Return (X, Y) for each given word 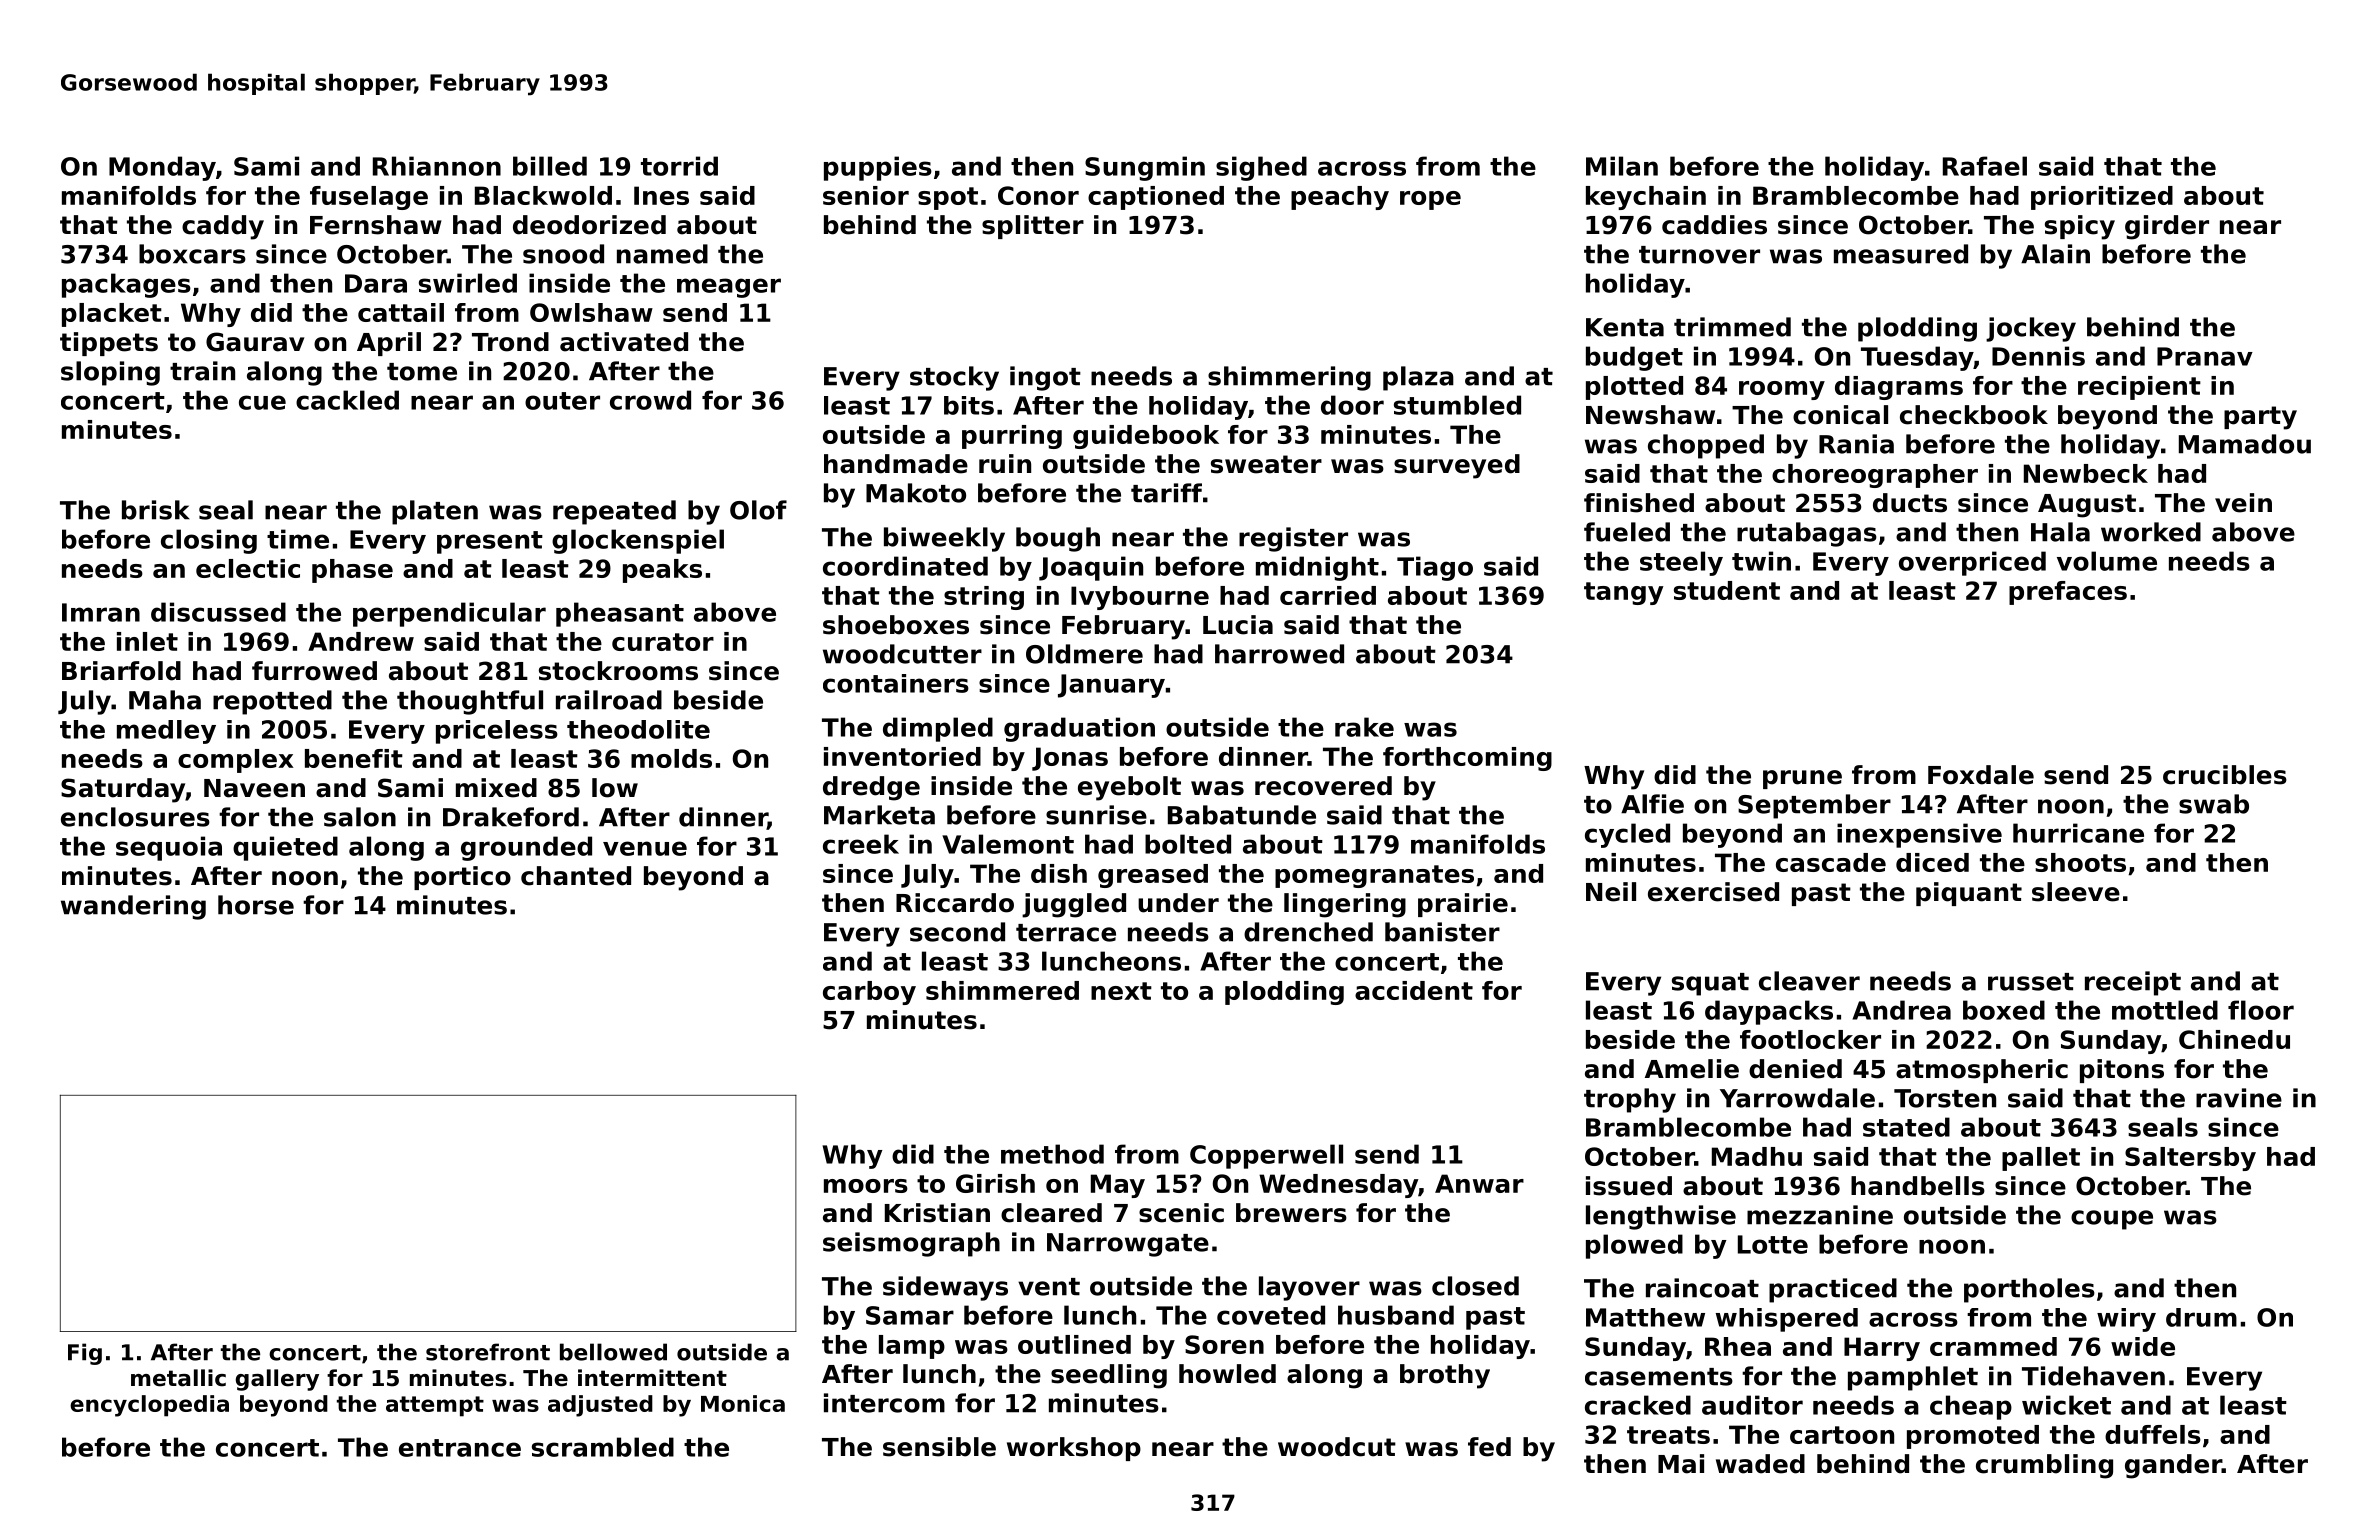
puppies (878, 168)
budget (1634, 358)
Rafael (1985, 166)
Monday (162, 168)
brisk (156, 510)
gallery (277, 1380)
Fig (85, 1354)
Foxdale (1981, 775)
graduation (1079, 729)
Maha (165, 700)
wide (2143, 1346)
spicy (2080, 227)
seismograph (911, 1244)
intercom (884, 1403)
